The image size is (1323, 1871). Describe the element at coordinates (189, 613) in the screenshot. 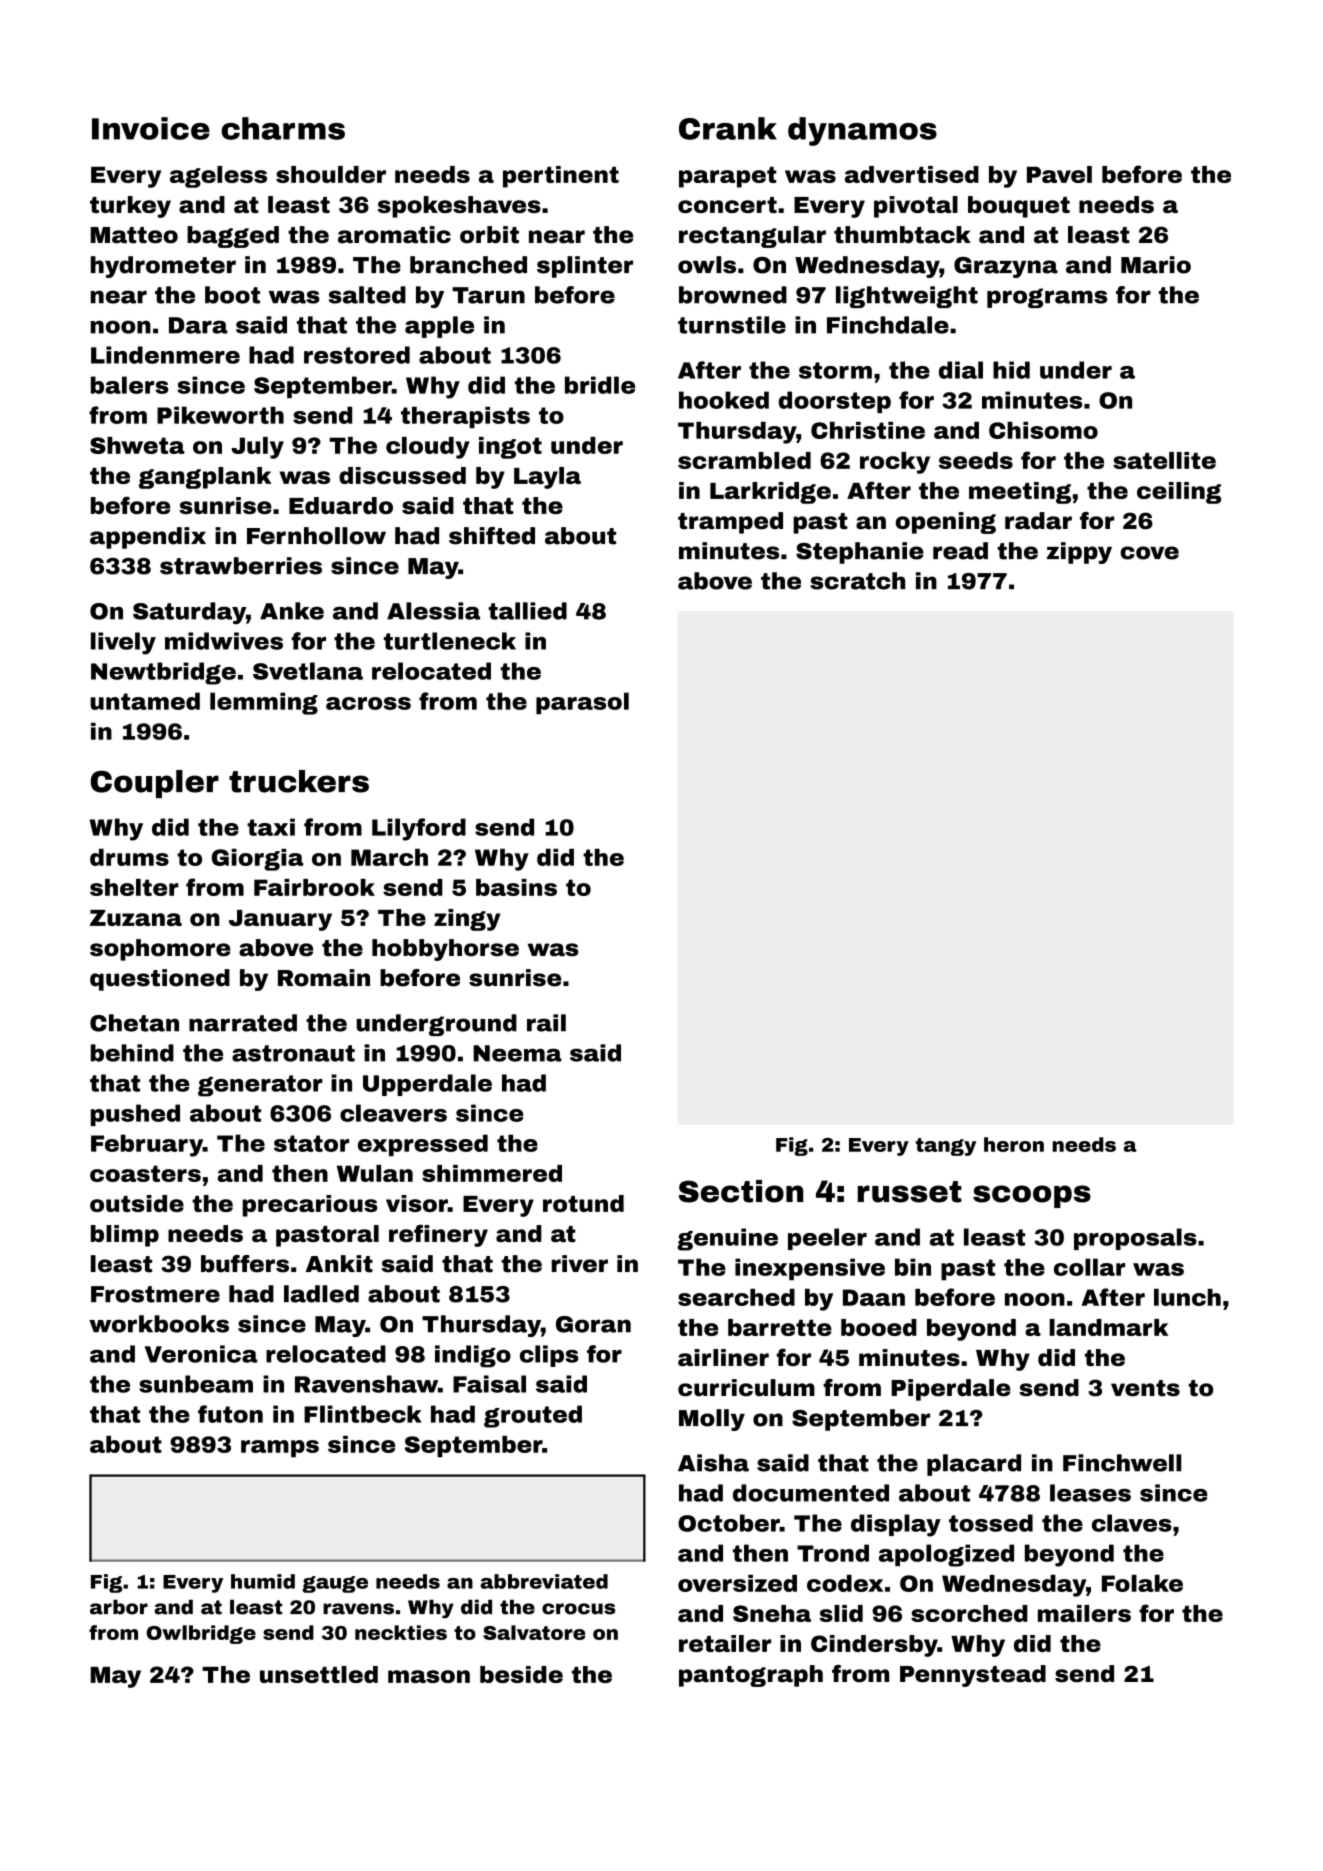

I see `Saturday` at that location.
